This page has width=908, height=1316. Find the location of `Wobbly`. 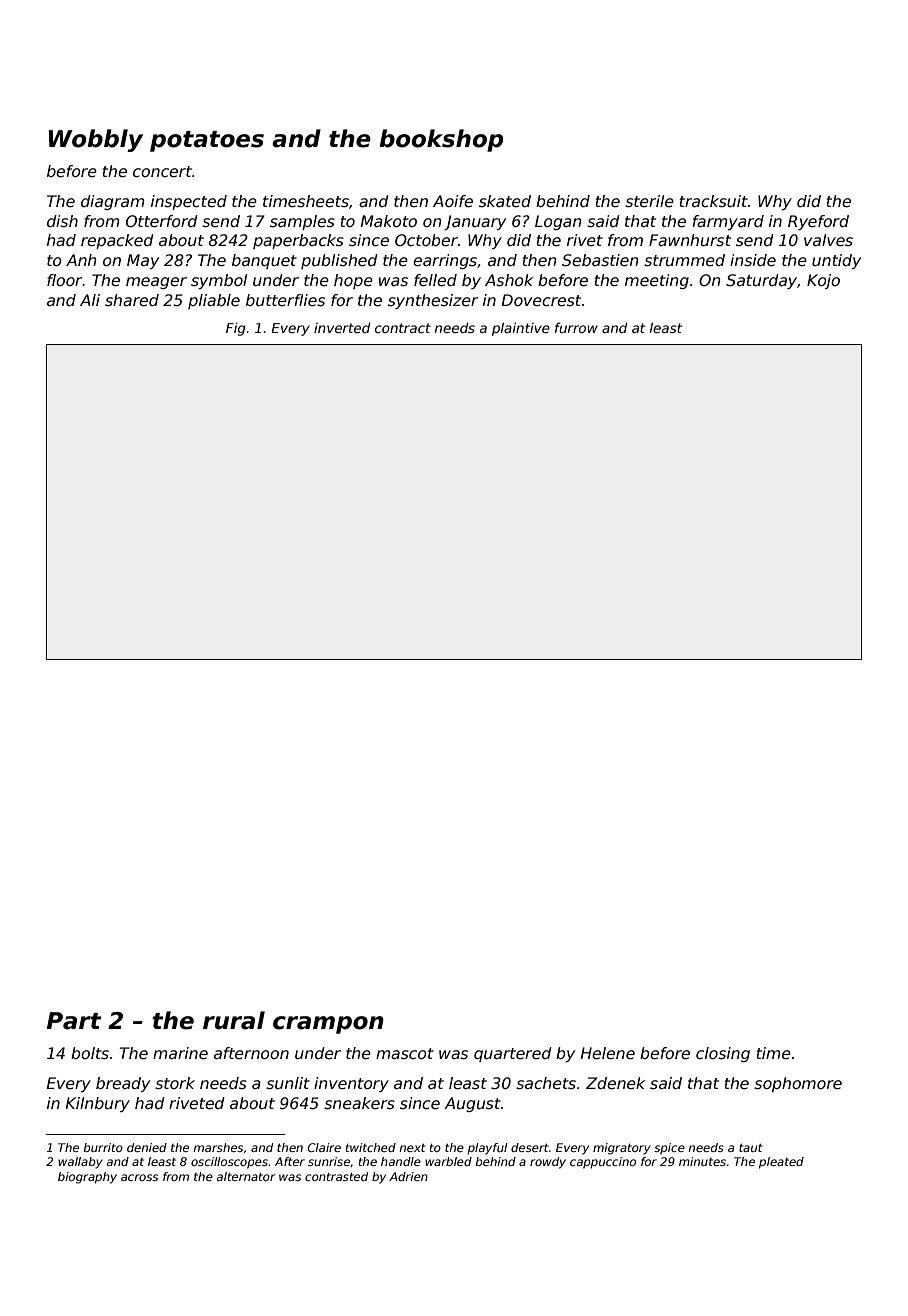

Wobbly is located at coordinates (95, 140).
